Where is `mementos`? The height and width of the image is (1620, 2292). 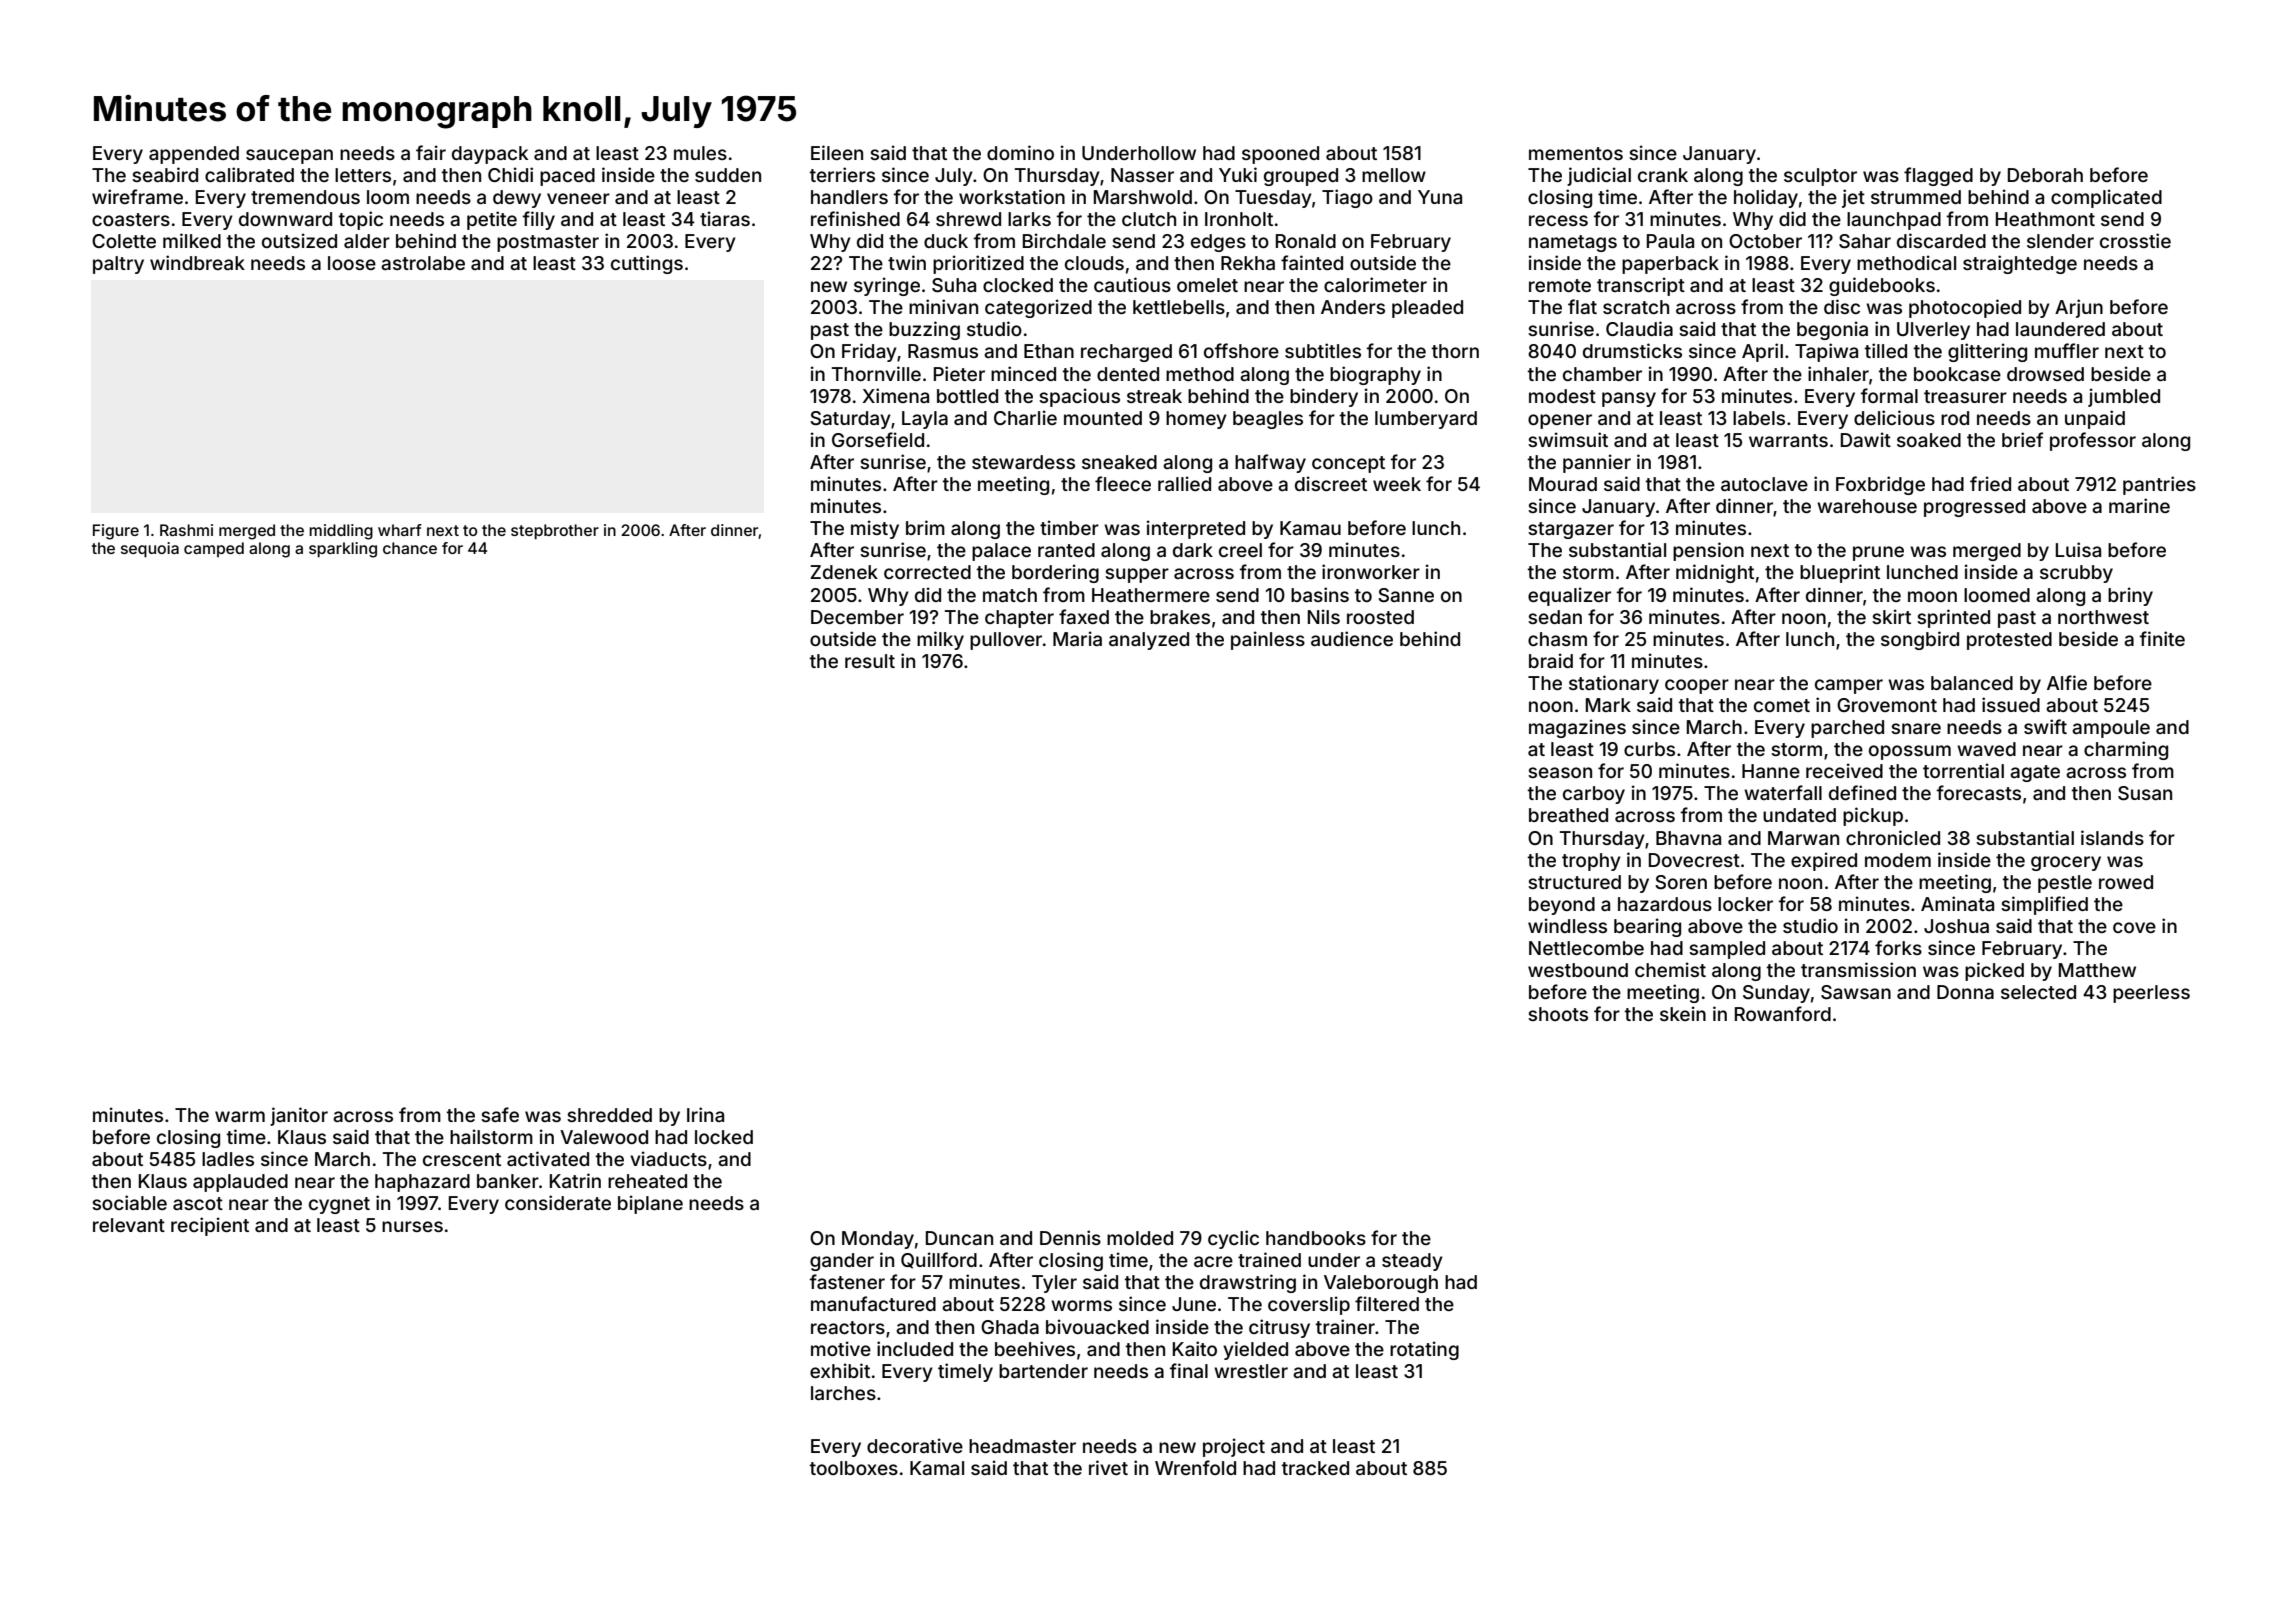 mementos is located at coordinates (1576, 153).
